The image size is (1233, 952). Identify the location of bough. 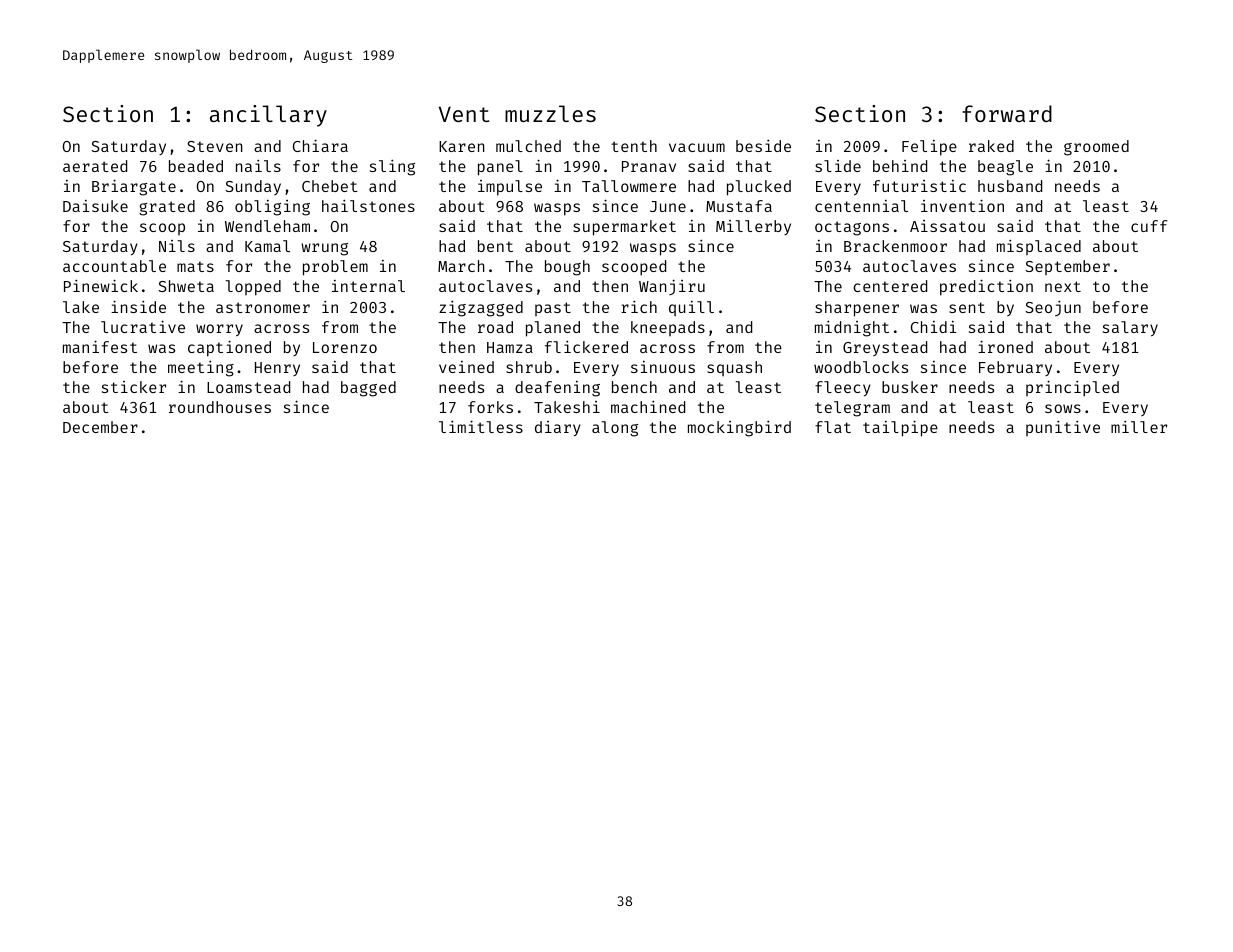
(567, 268).
